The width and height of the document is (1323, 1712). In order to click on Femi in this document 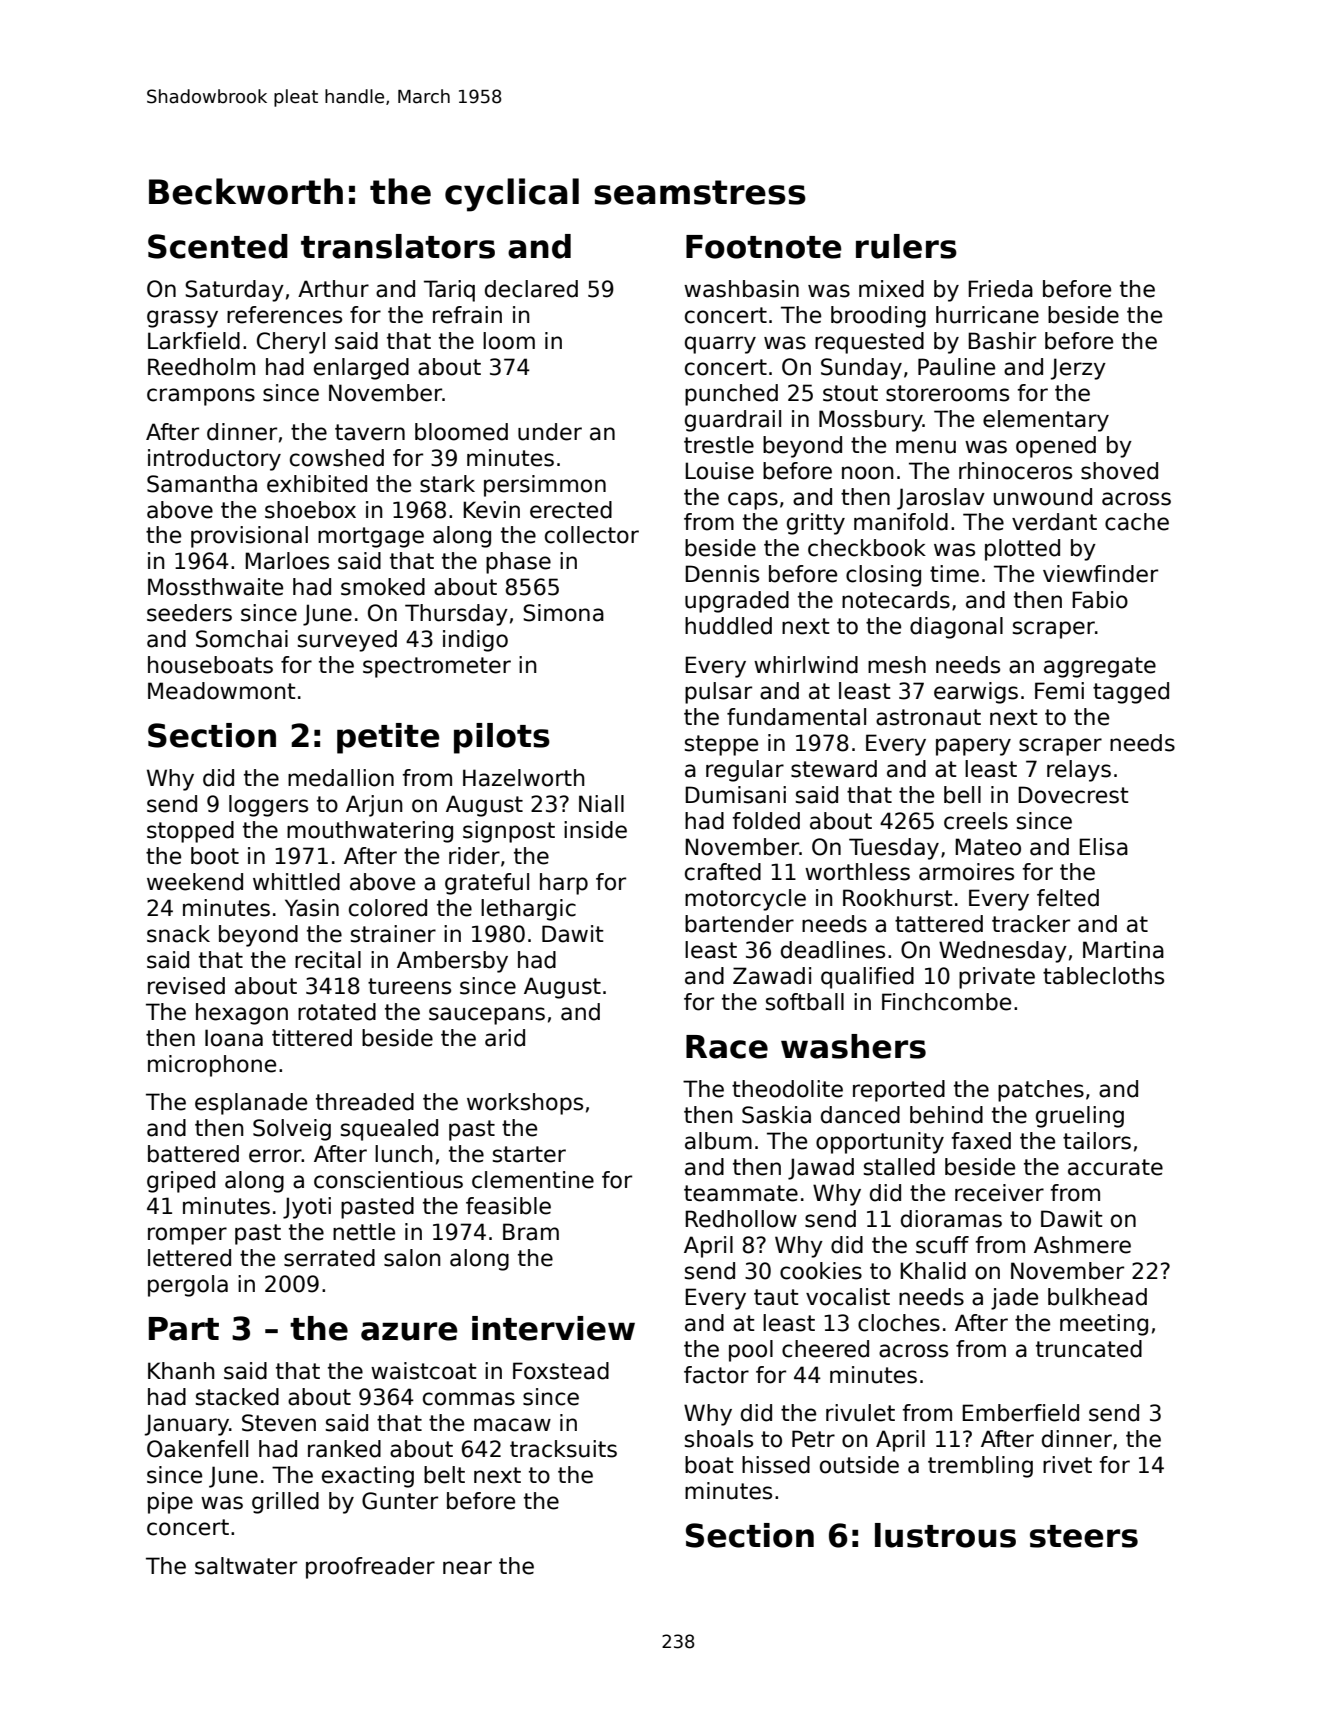, I will do `click(1059, 691)`.
